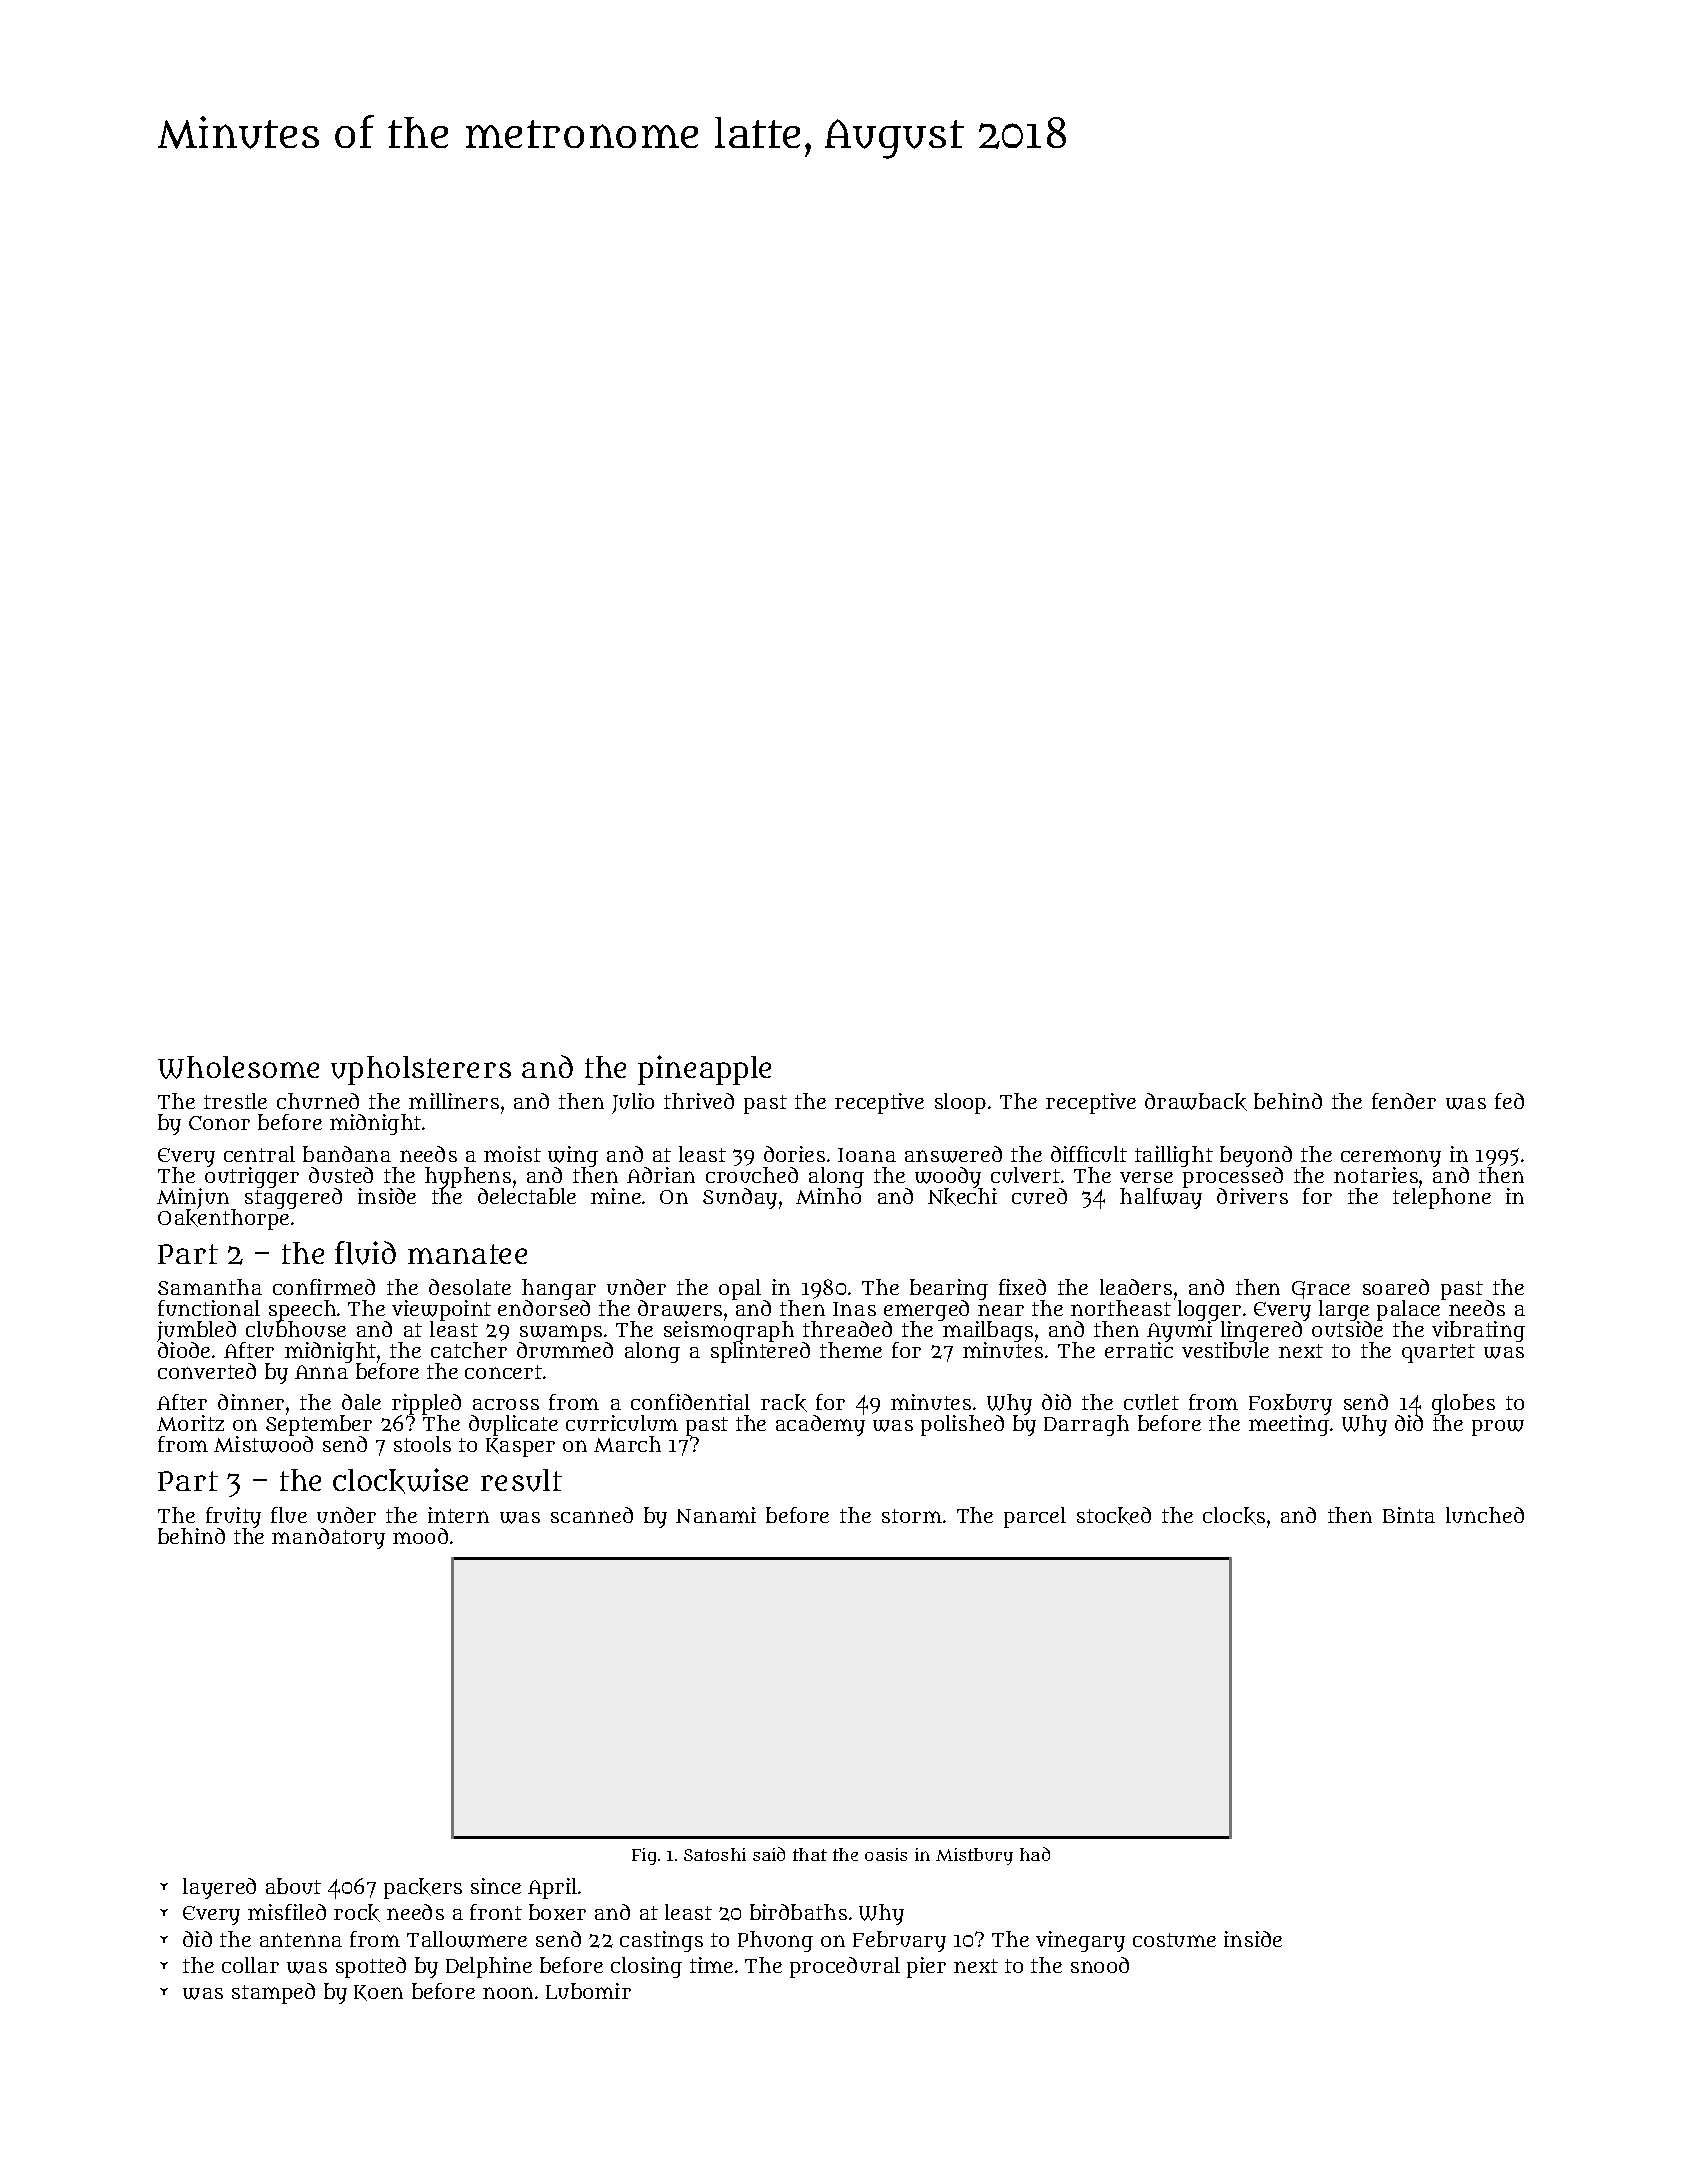  What do you see at coordinates (769, 1854) in the screenshot?
I see `said` at bounding box center [769, 1854].
